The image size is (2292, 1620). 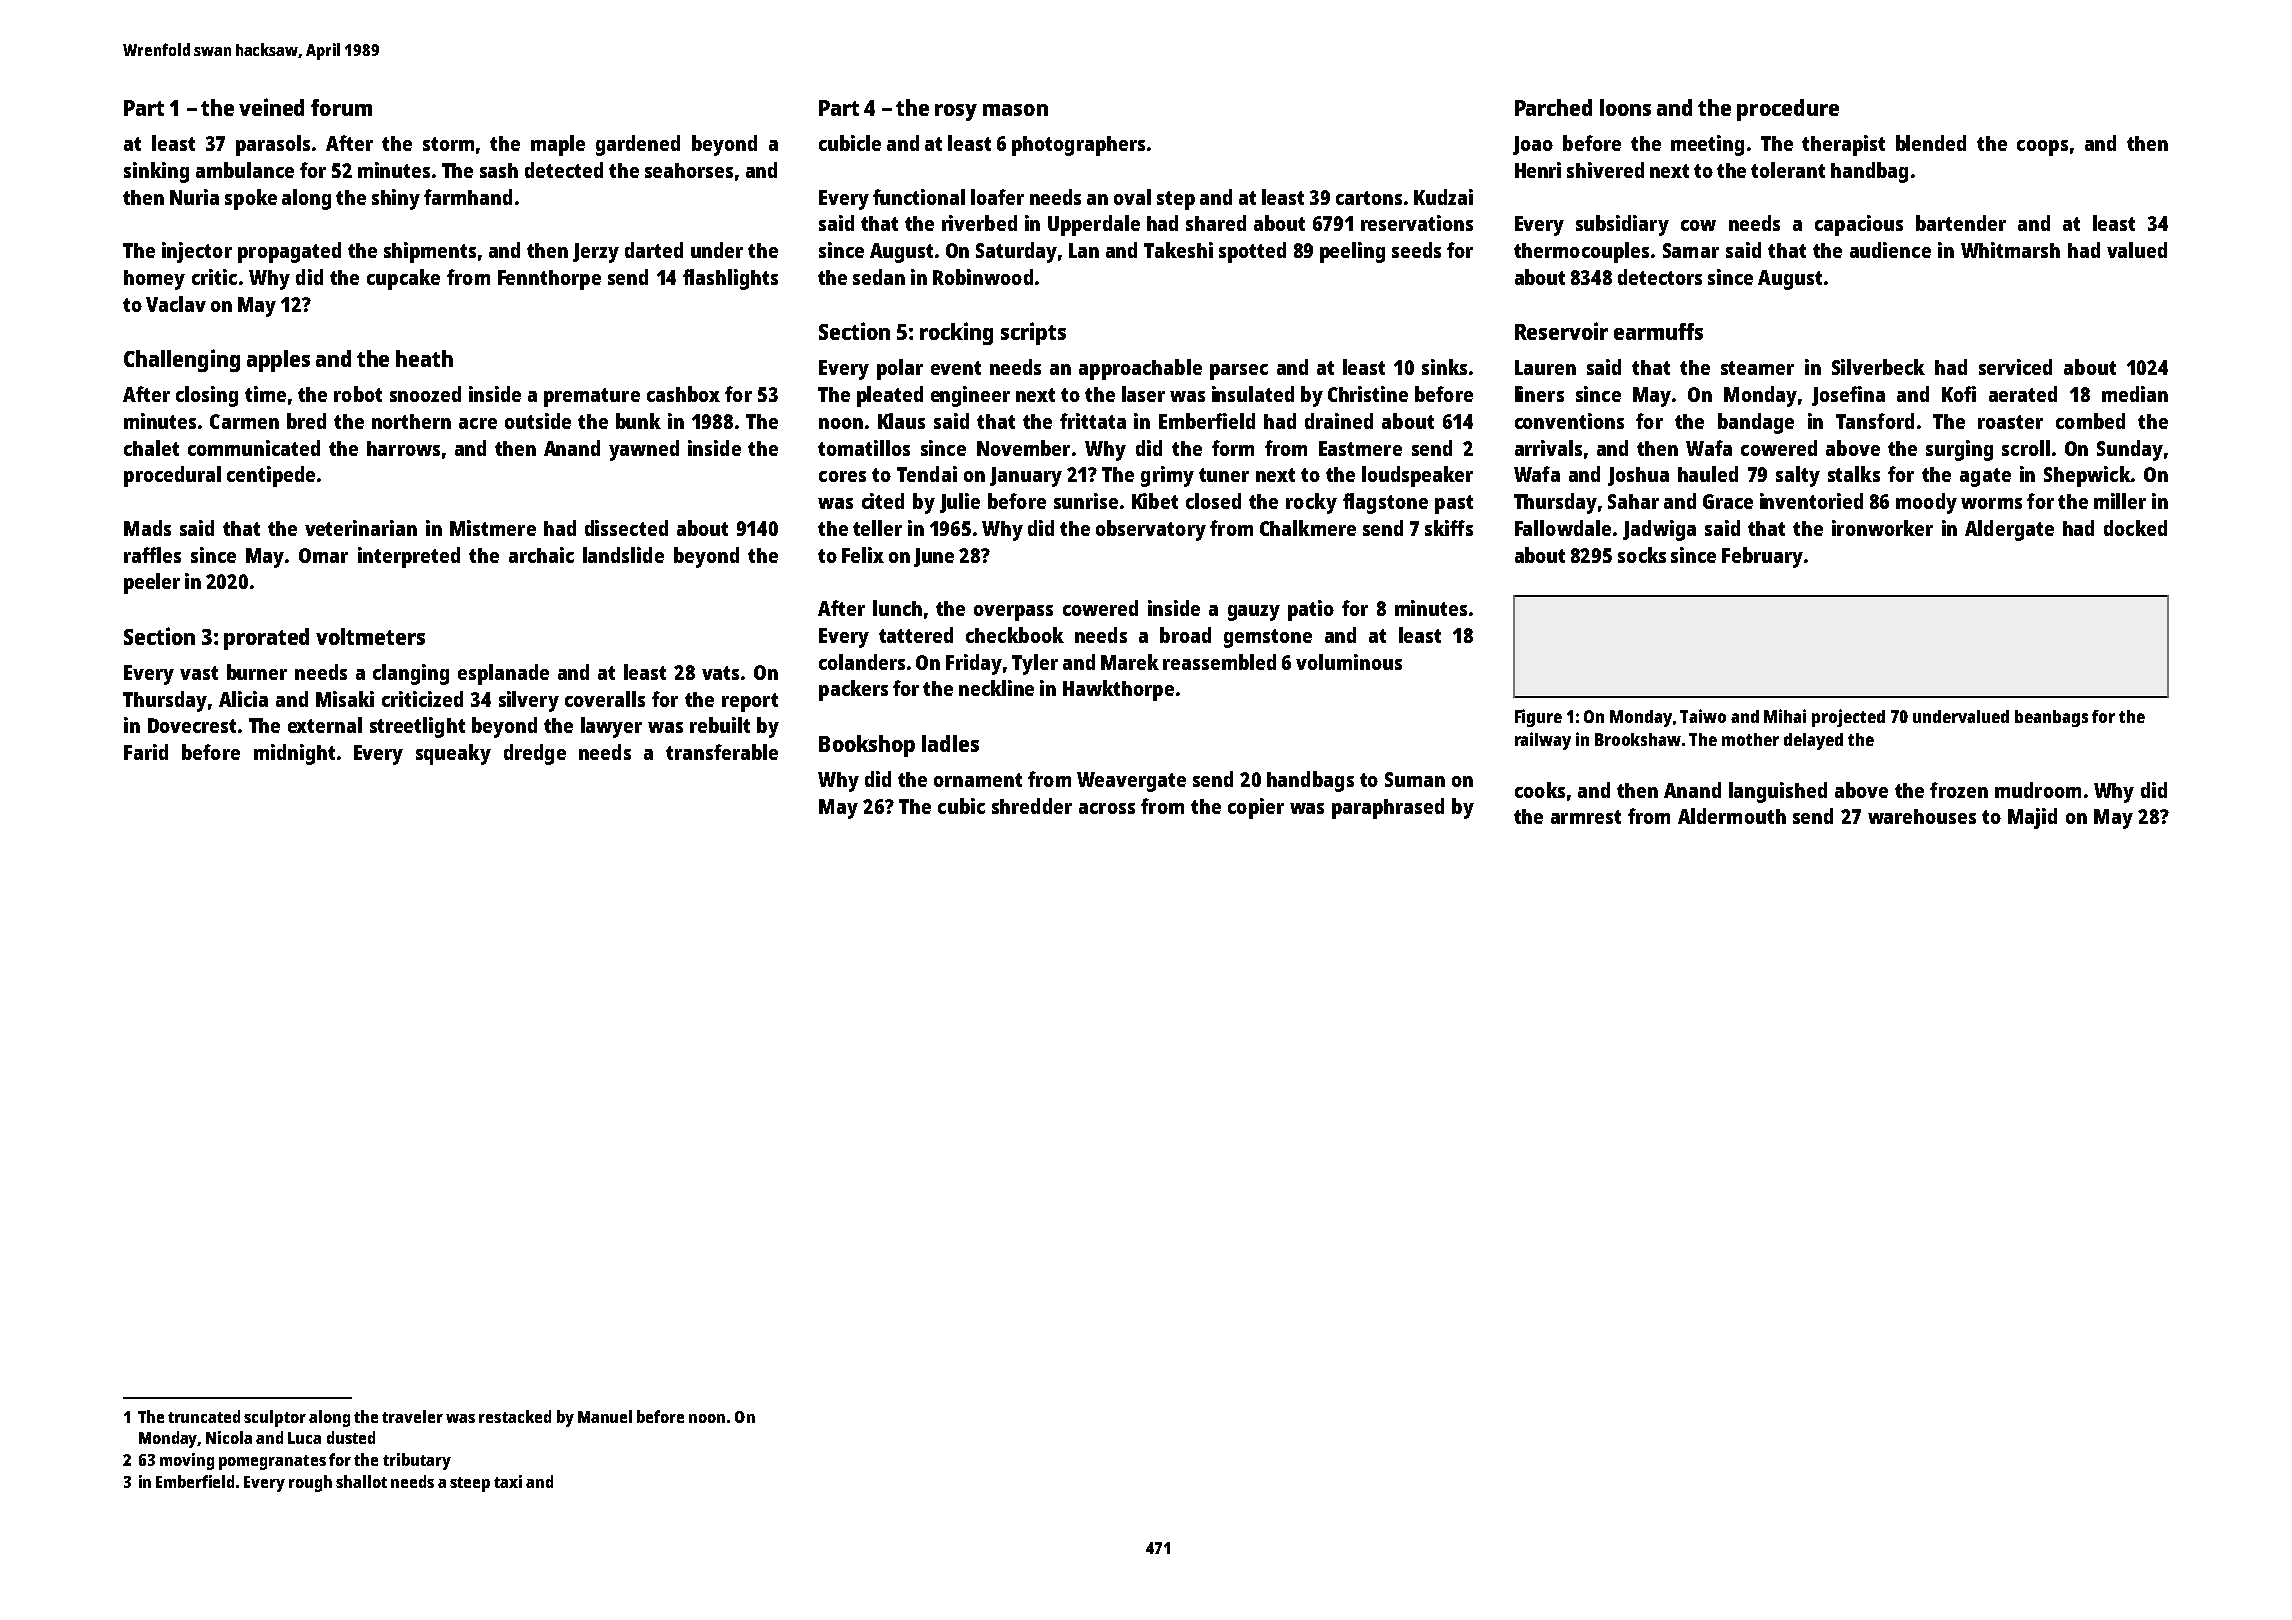 What do you see at coordinates (470, 1484) in the screenshot?
I see `steep` at bounding box center [470, 1484].
